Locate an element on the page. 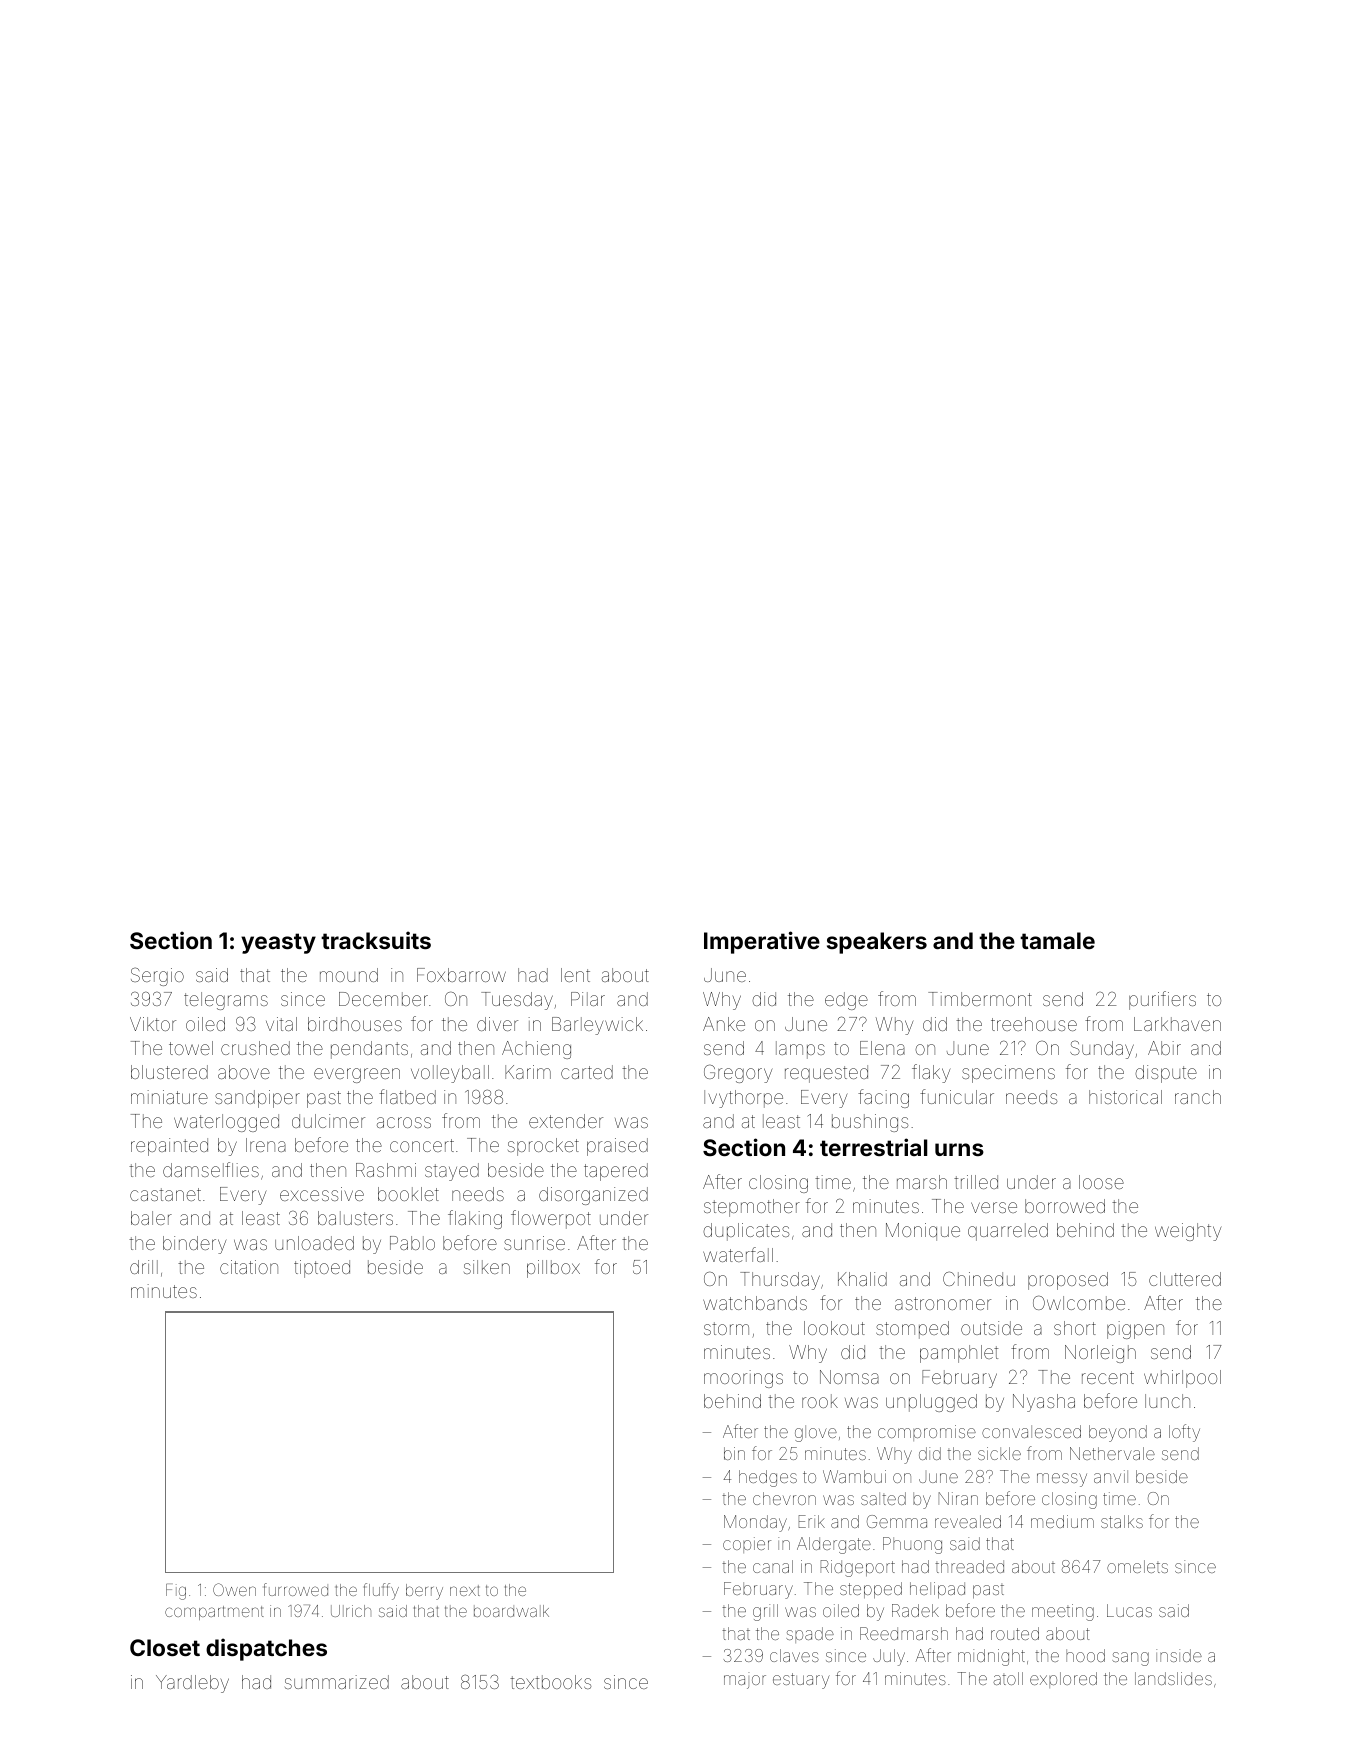 The width and height of the page is (1352, 1750). furrowed is located at coordinates (296, 1589).
